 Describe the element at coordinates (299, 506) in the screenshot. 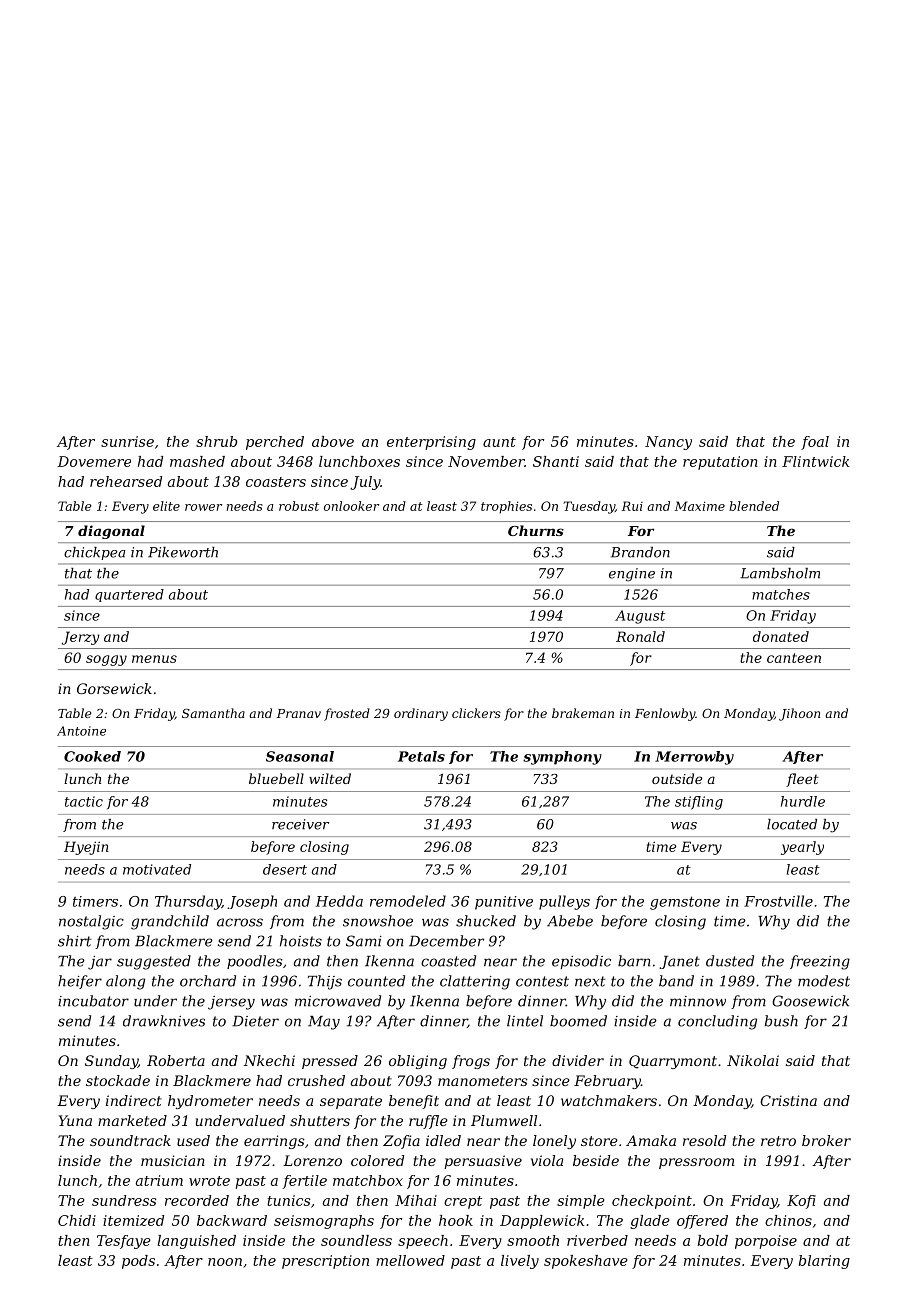

I see `robust` at that location.
